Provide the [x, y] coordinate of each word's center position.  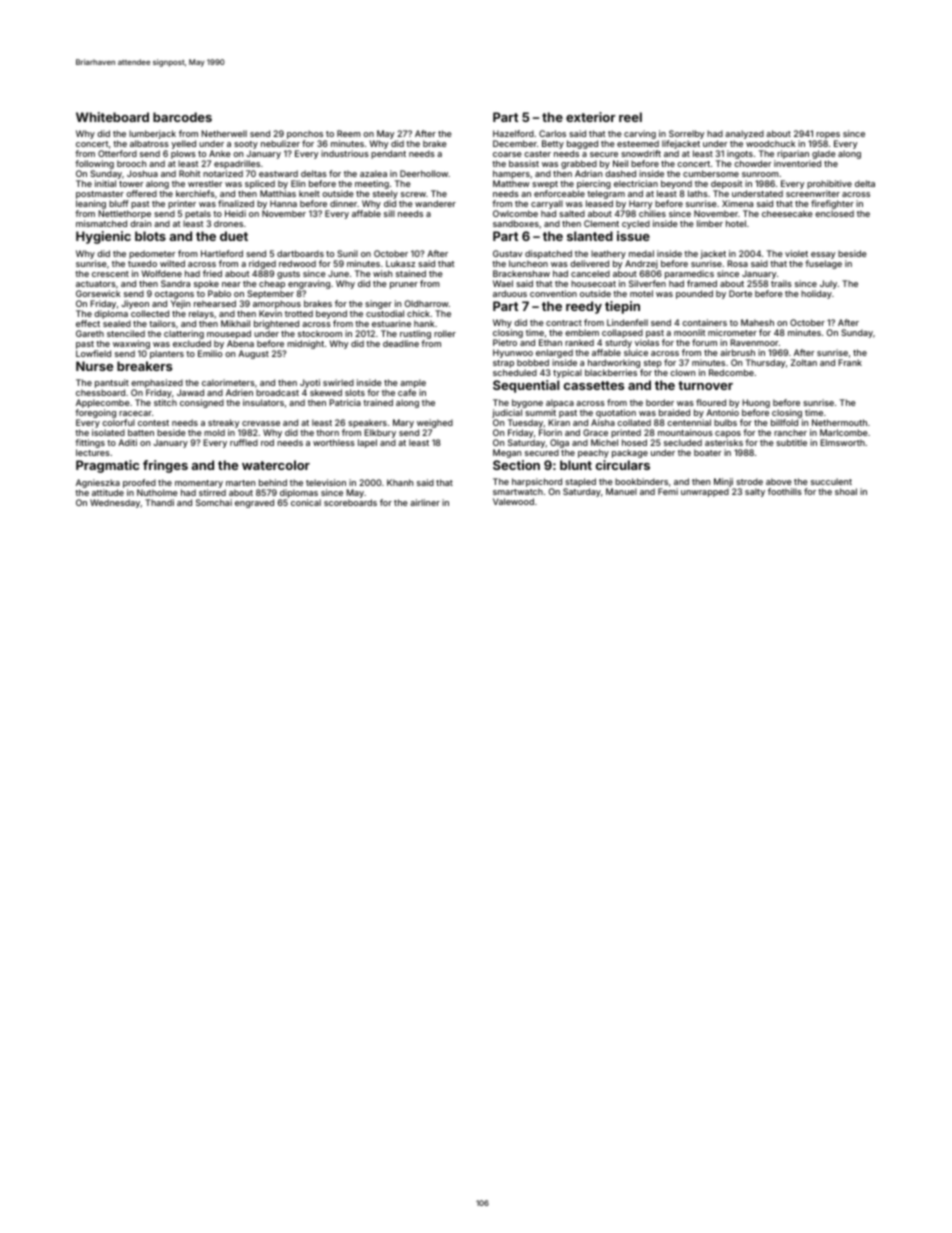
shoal [846, 491]
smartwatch [518, 491]
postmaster [100, 195]
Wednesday [115, 503]
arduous [510, 293]
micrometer [732, 332]
